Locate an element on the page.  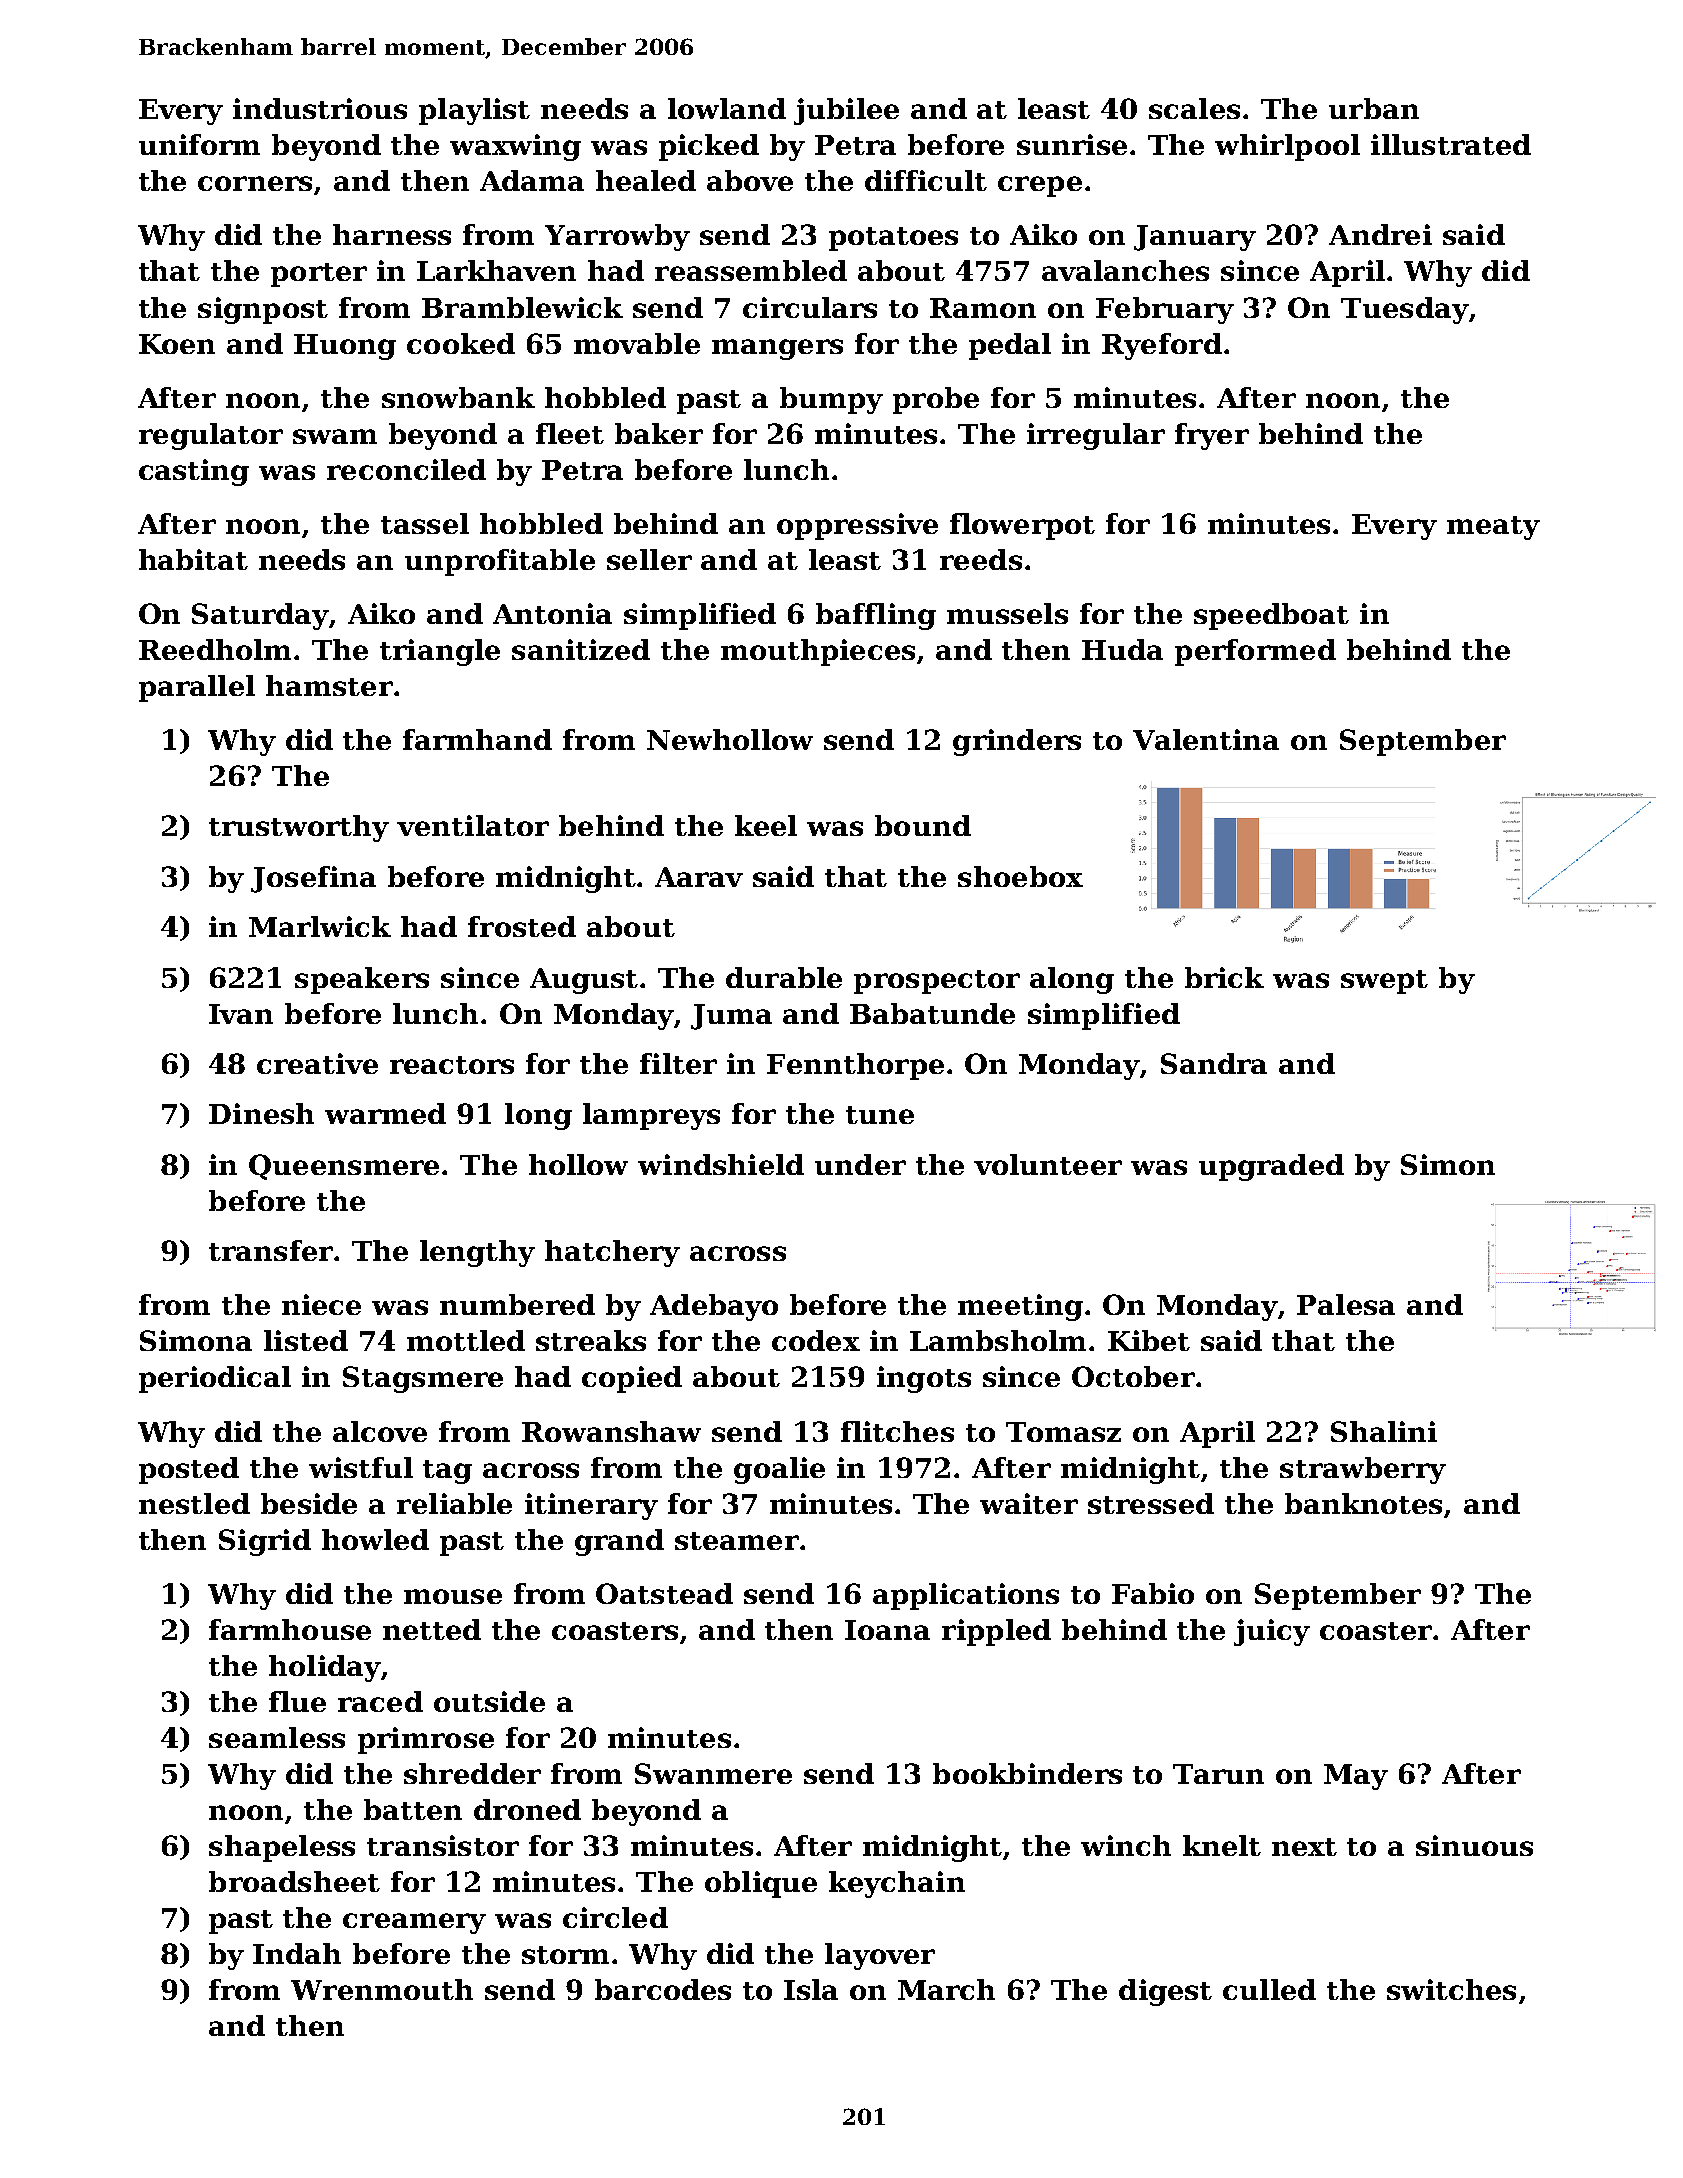
brick is located at coordinates (1224, 977).
